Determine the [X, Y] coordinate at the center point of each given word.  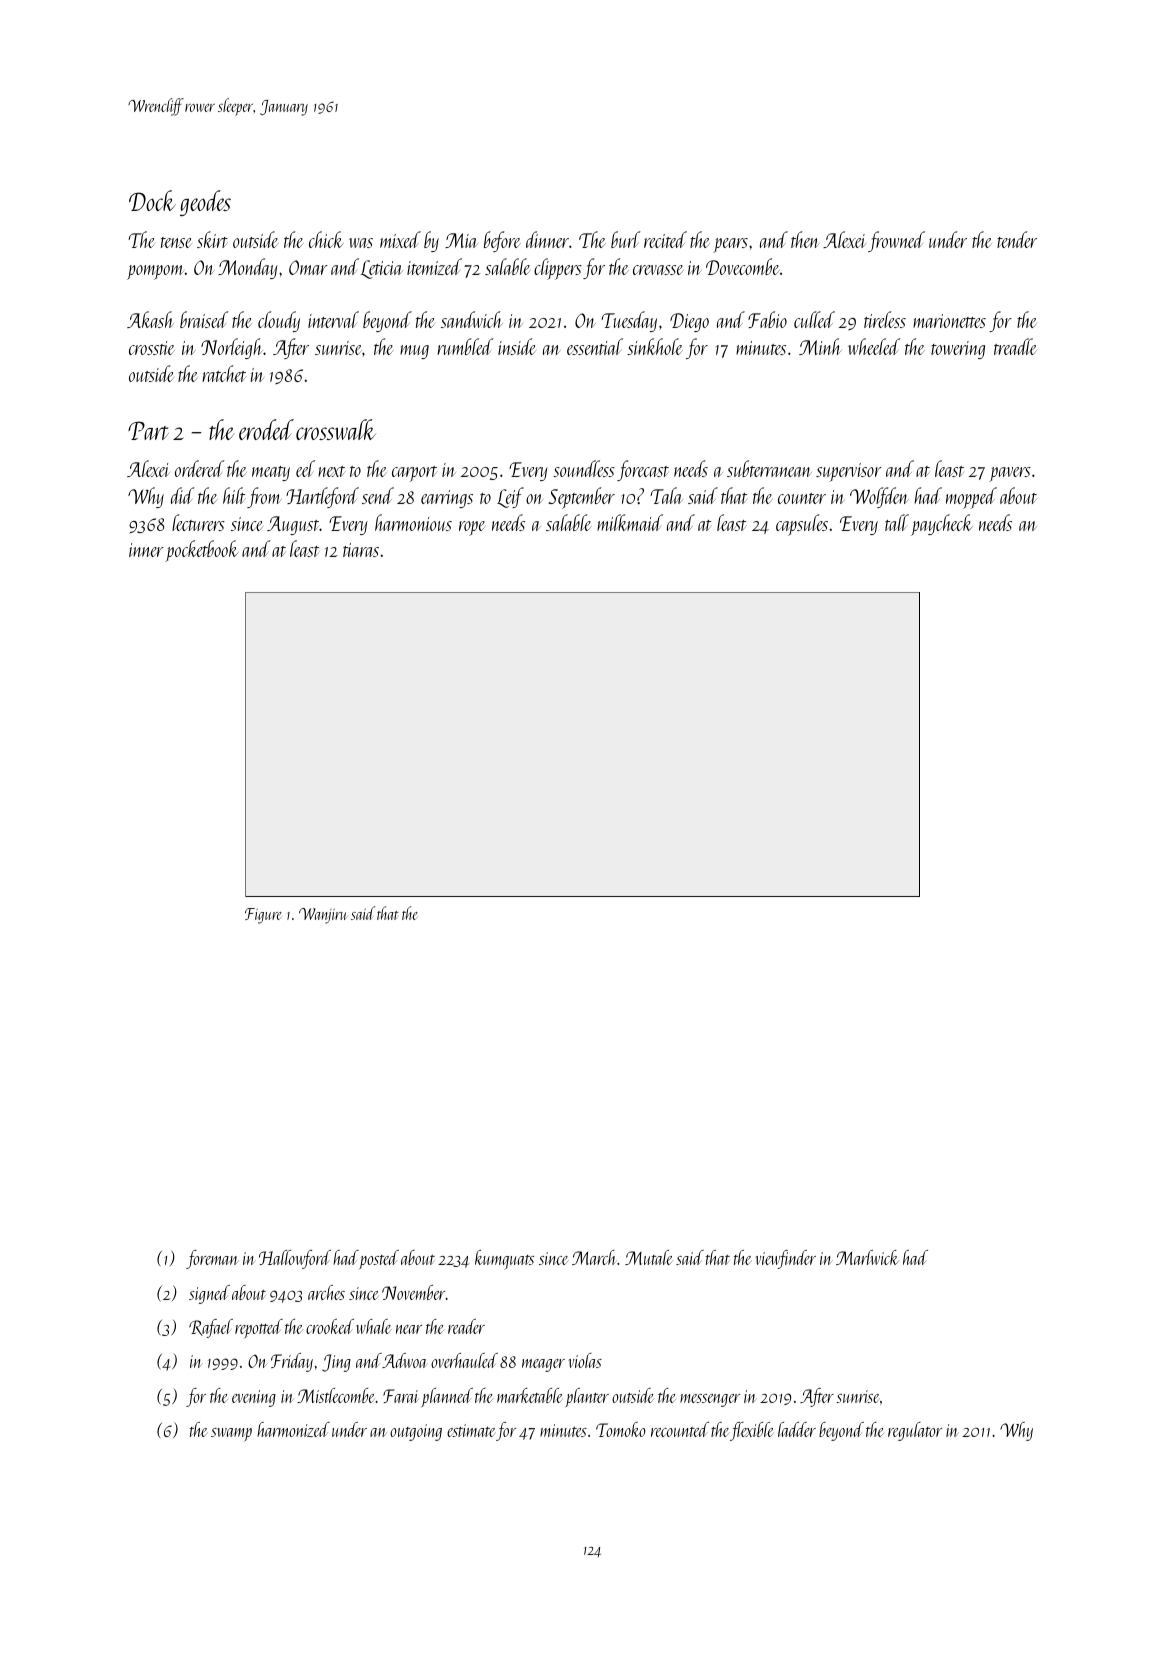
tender [1017, 239]
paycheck [942, 525]
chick [326, 239]
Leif [510, 497]
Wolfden [879, 497]
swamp [231, 1434]
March [594, 1257]
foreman [212, 1259]
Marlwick [867, 1257]
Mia [461, 240]
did [182, 495]
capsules [802, 525]
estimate [471, 1430]
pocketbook [202, 551]
